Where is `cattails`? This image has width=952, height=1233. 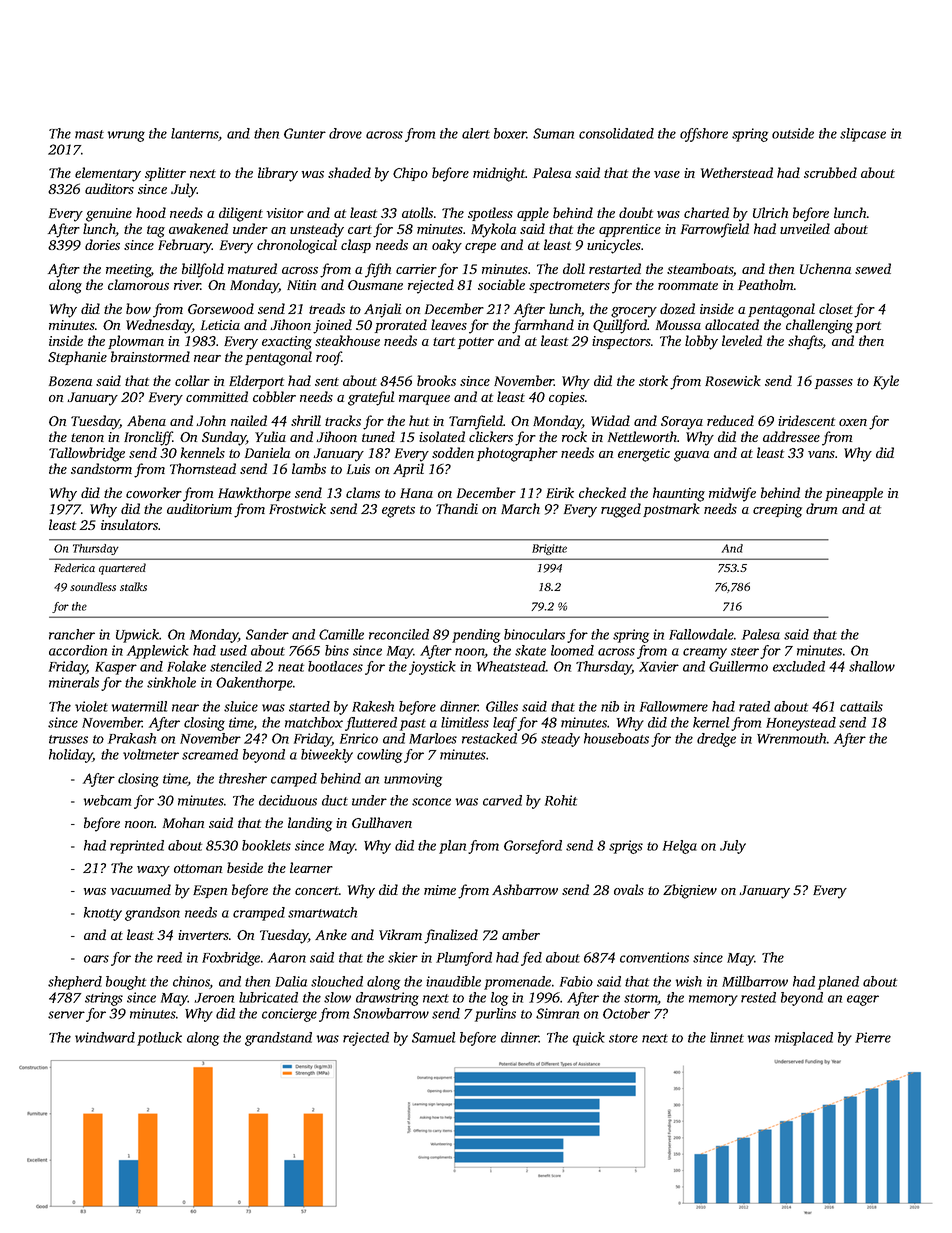 cattails is located at coordinates (861, 706).
